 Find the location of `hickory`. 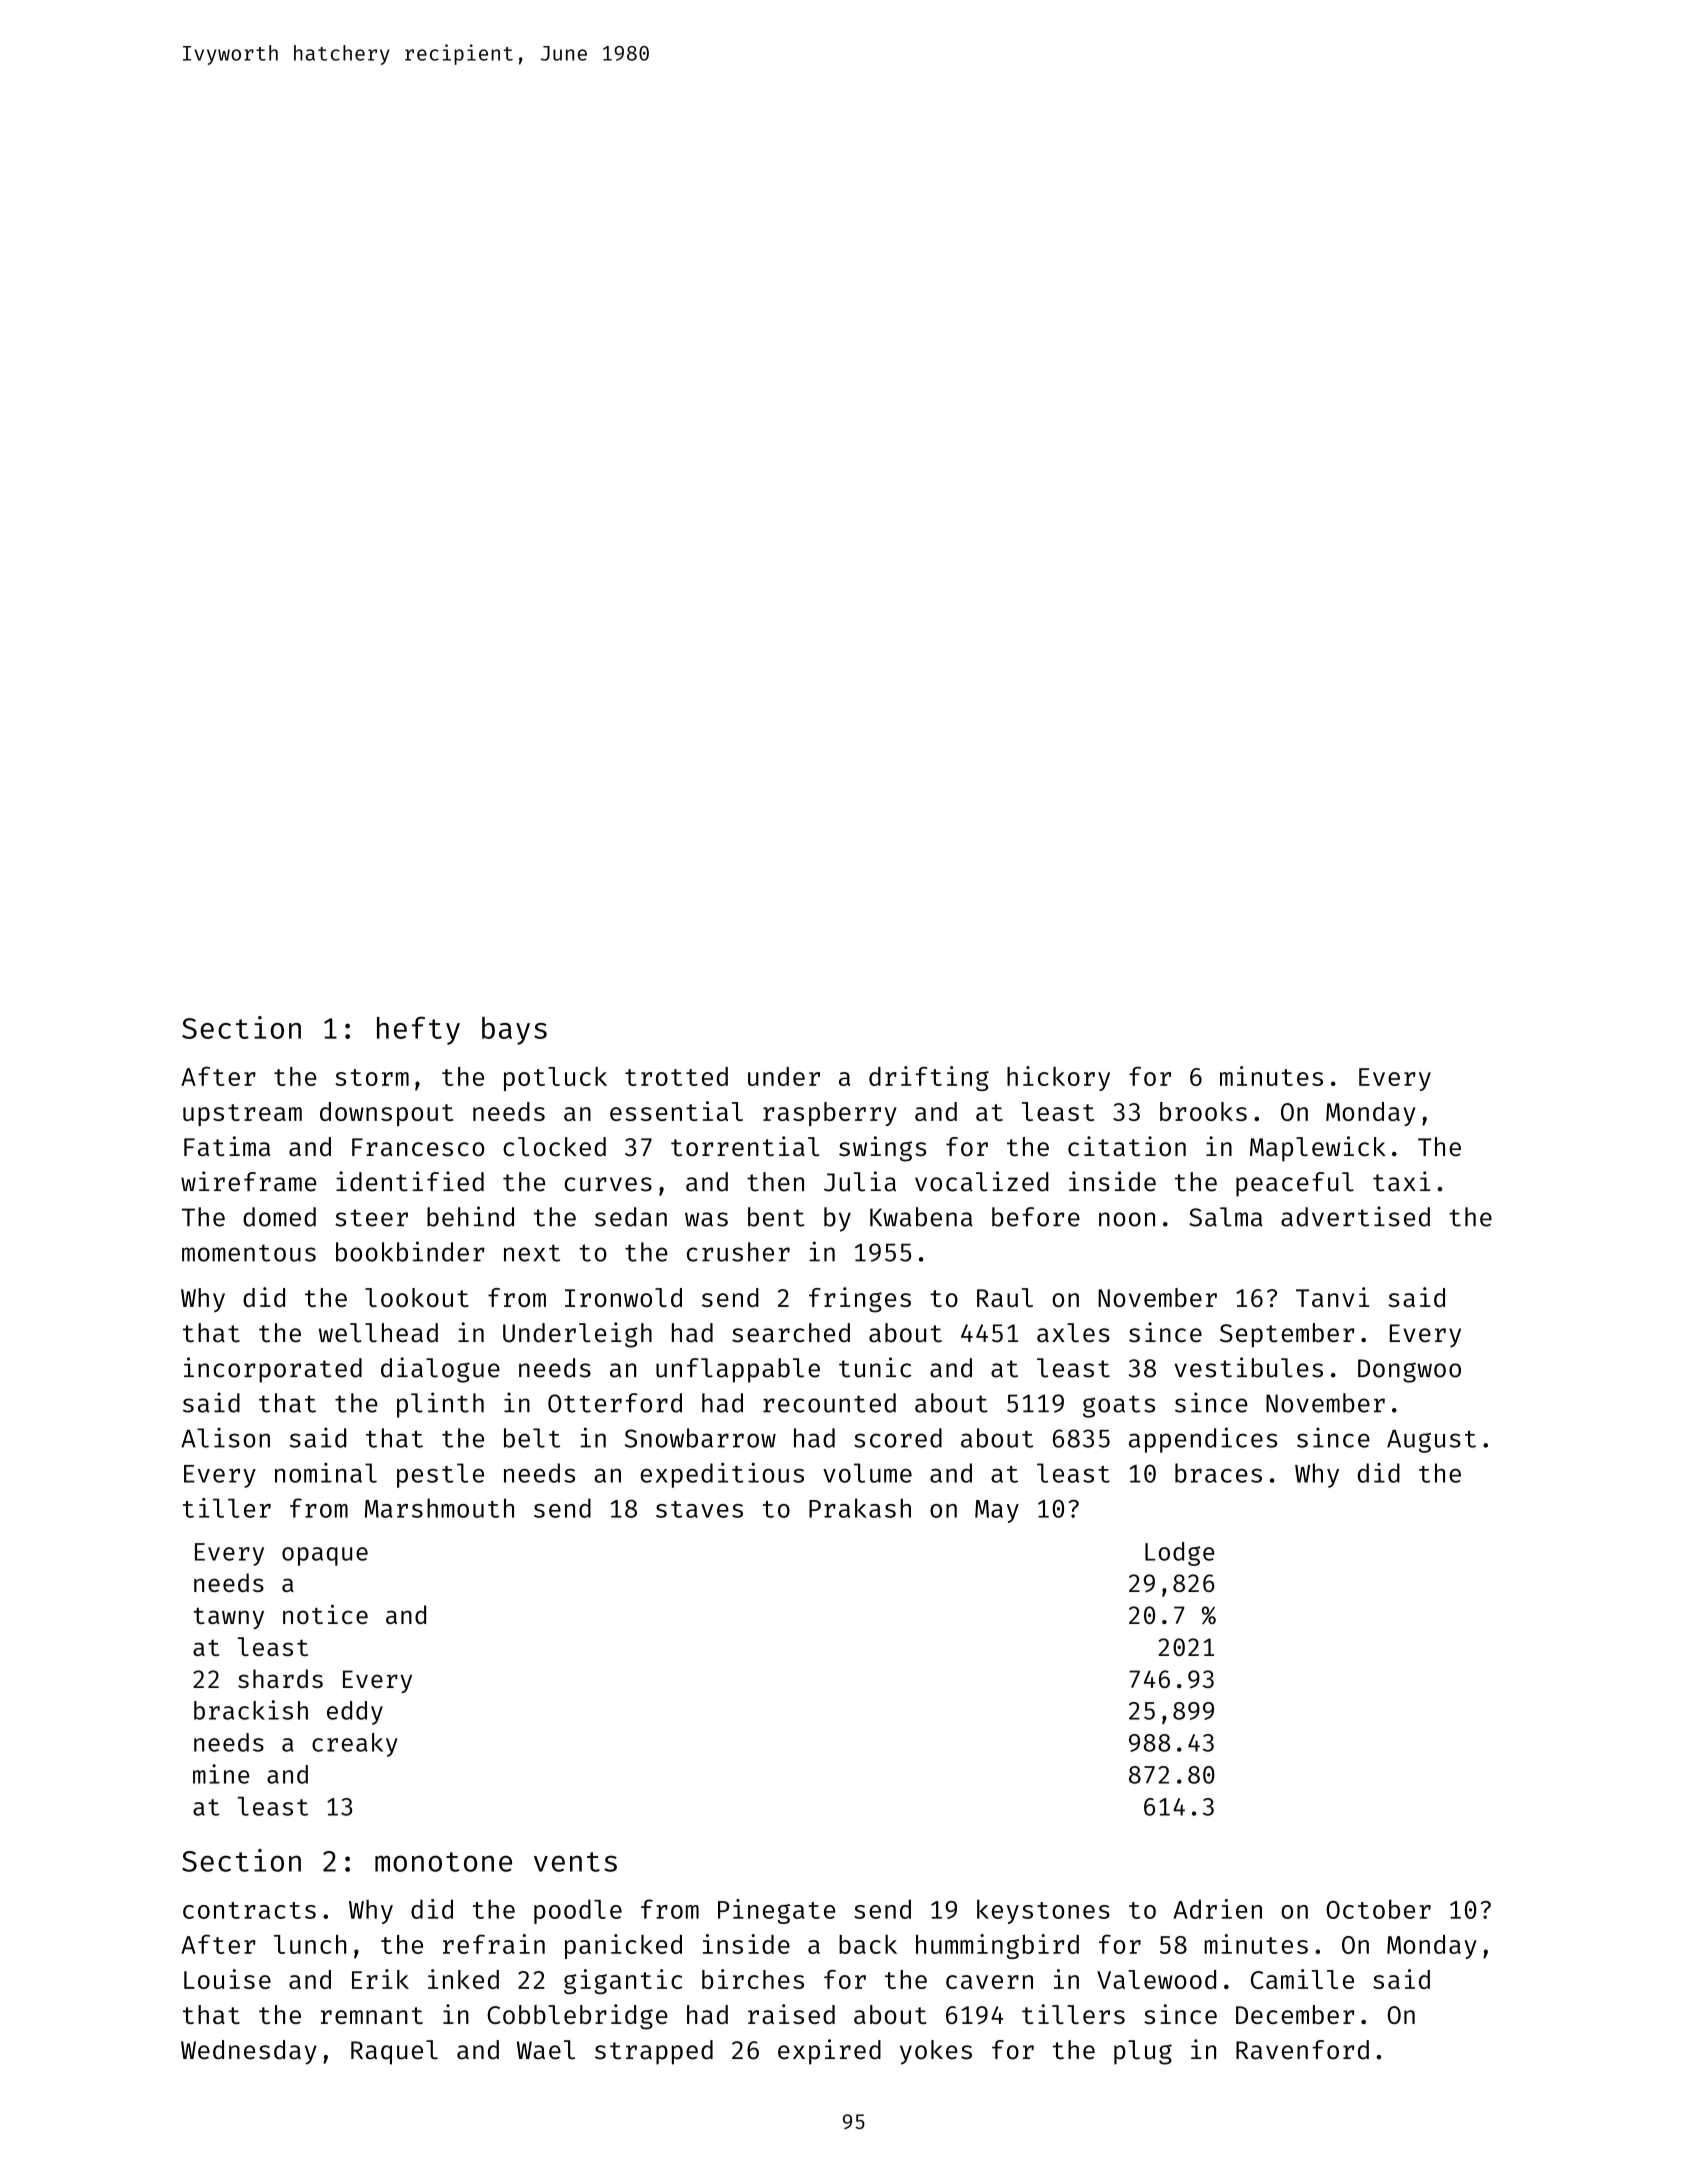

hickory is located at coordinates (1058, 1078).
